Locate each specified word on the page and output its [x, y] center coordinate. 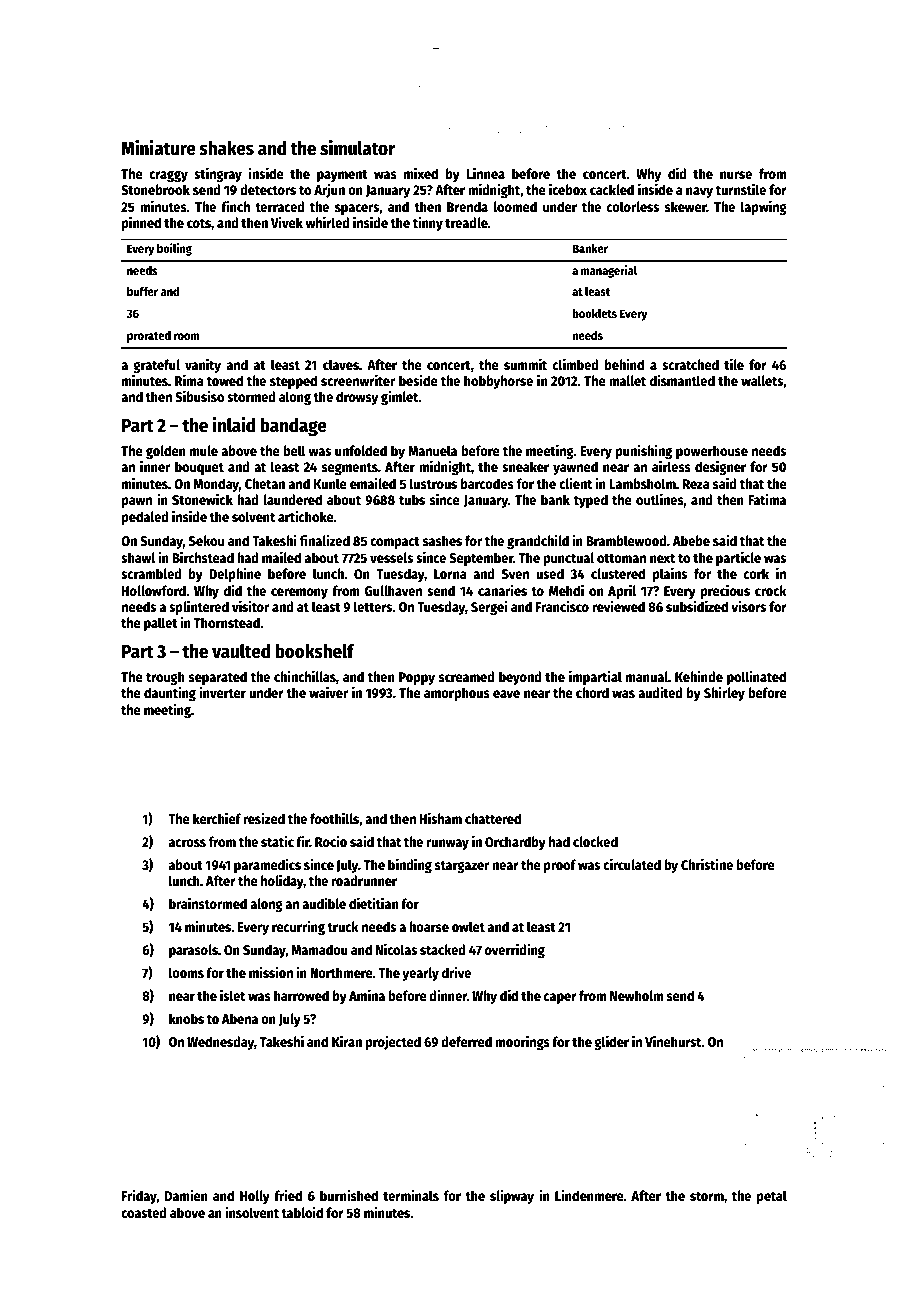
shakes [226, 148]
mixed [421, 173]
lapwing [764, 207]
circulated [632, 864]
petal [772, 1197]
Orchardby [515, 843]
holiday [282, 881]
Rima [189, 380]
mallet [627, 380]
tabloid [302, 1212]
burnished [349, 1195]
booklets [595, 313]
